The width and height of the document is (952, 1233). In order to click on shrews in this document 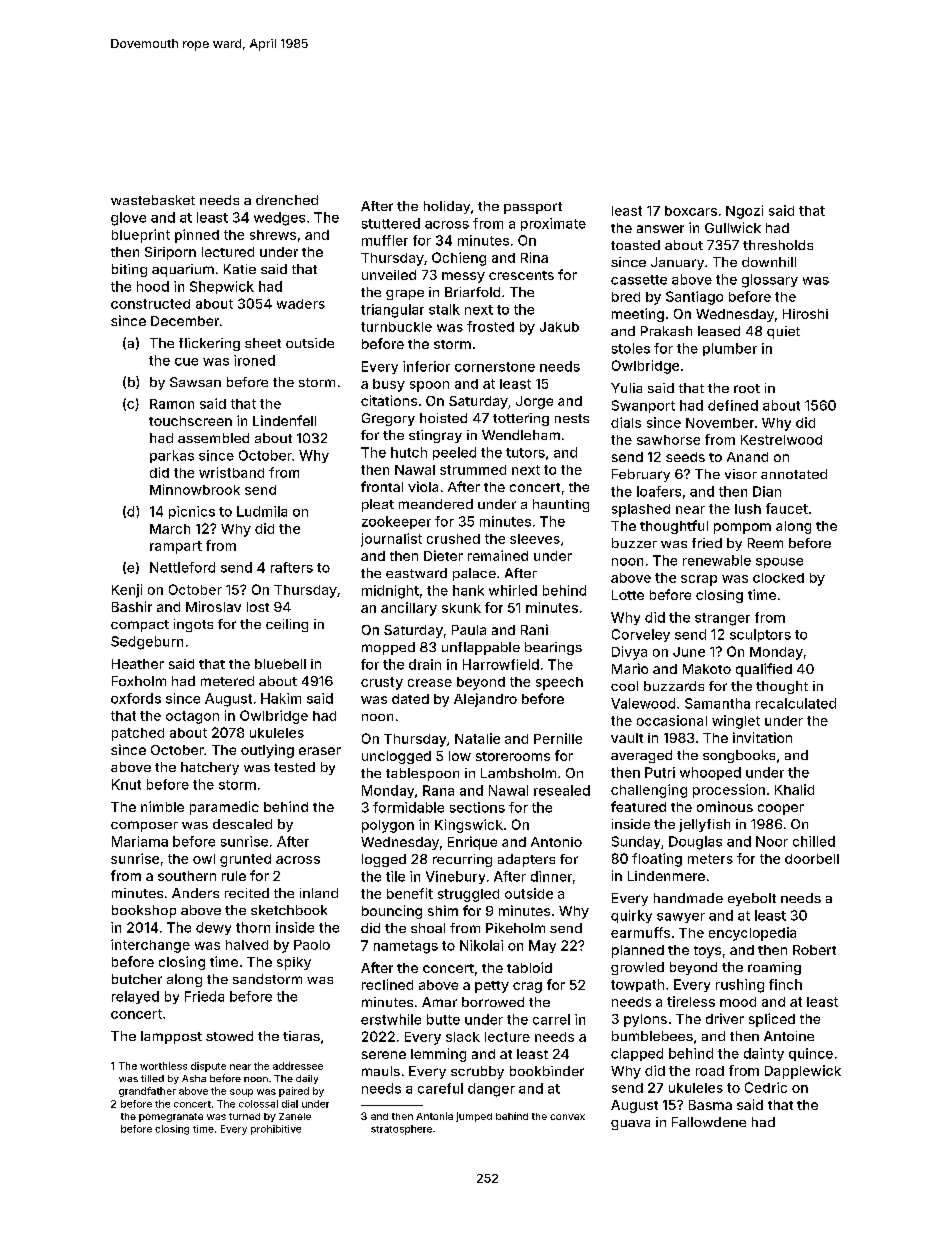, I will do `click(273, 235)`.
